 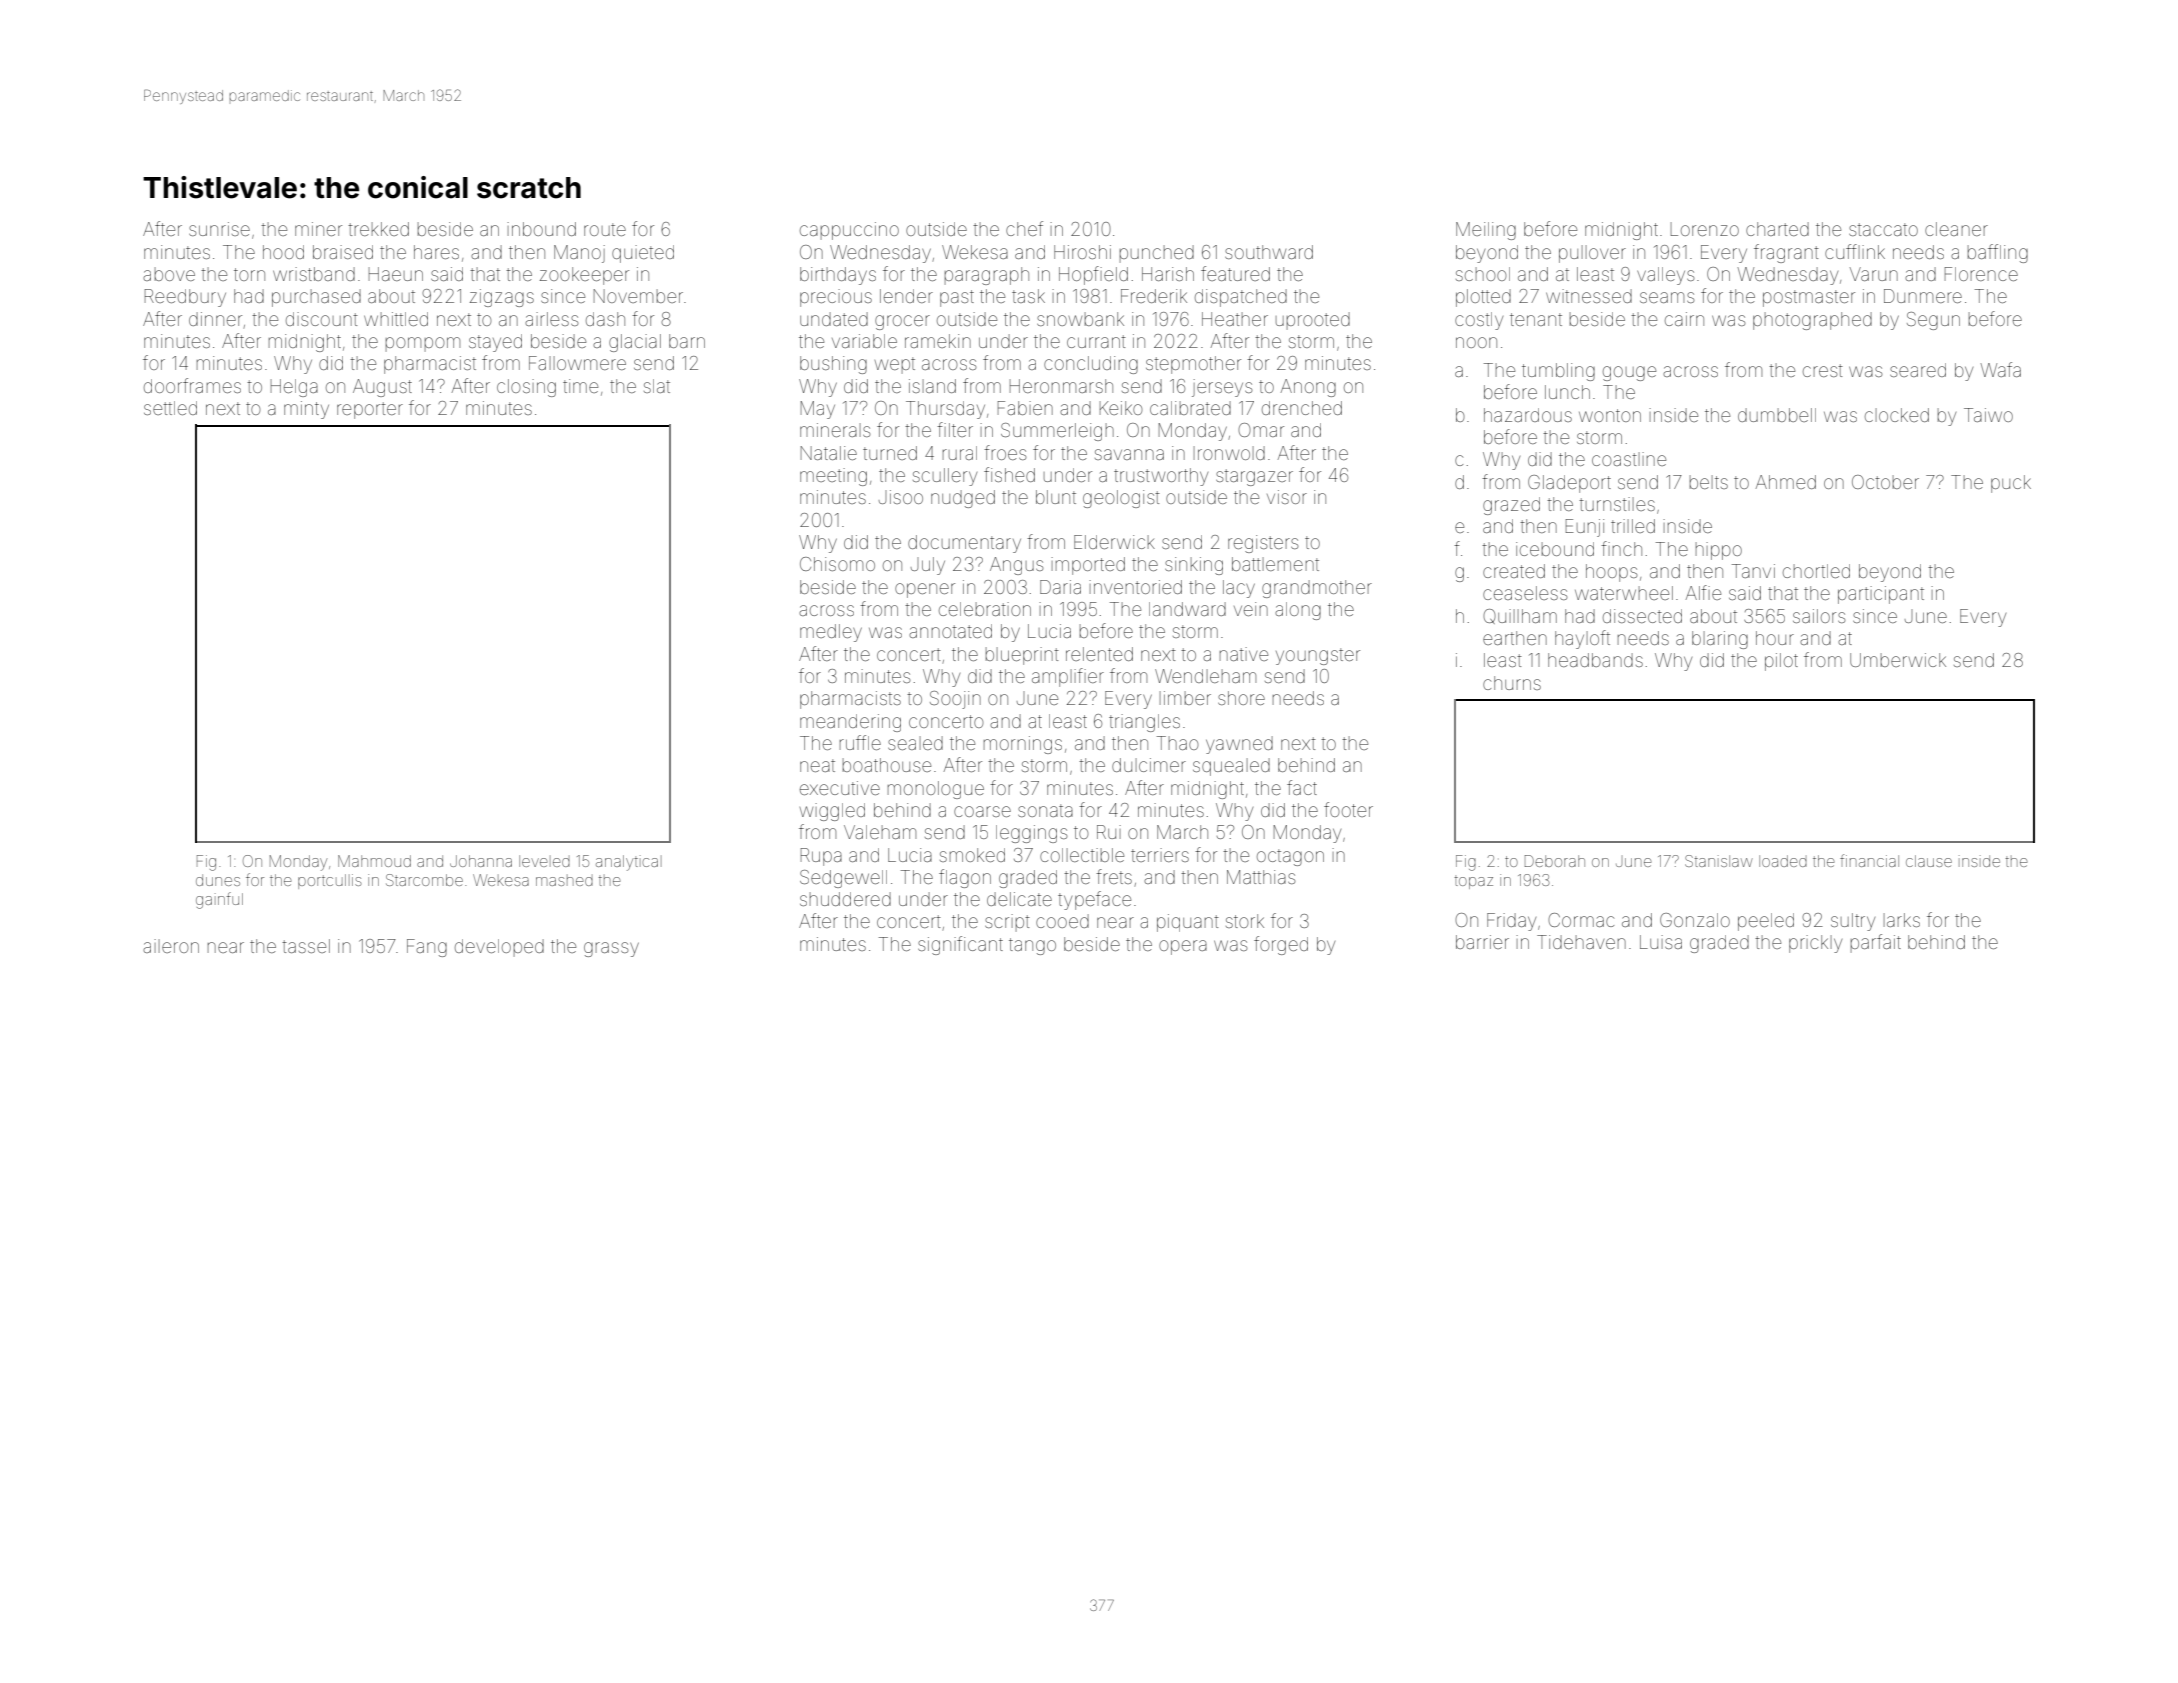 What do you see at coordinates (219, 229) in the screenshot?
I see `sunrise` at bounding box center [219, 229].
